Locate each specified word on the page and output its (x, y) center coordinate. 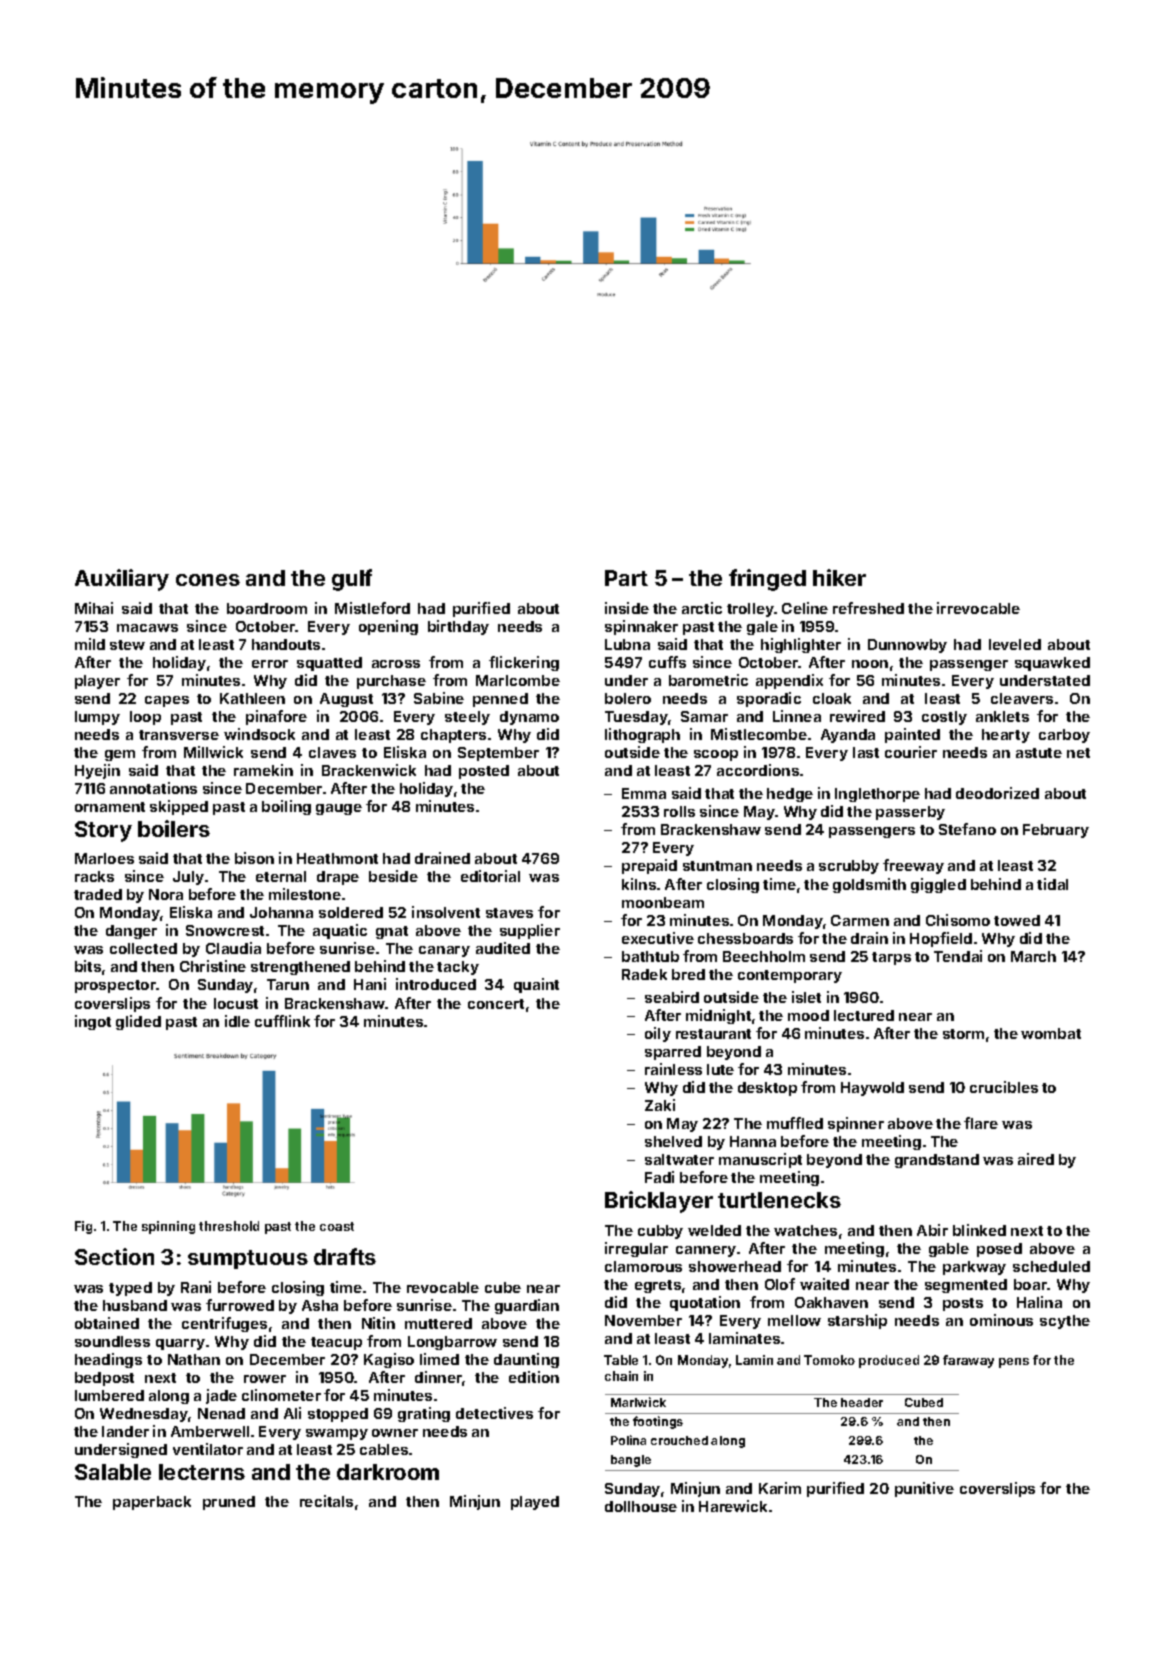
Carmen (860, 920)
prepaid (649, 866)
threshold (229, 1226)
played (535, 1503)
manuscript (760, 1160)
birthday (458, 627)
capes (167, 701)
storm (963, 1034)
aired (1036, 1159)
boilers (174, 828)
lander (125, 1431)
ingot (93, 1022)
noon (870, 664)
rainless (673, 1069)
